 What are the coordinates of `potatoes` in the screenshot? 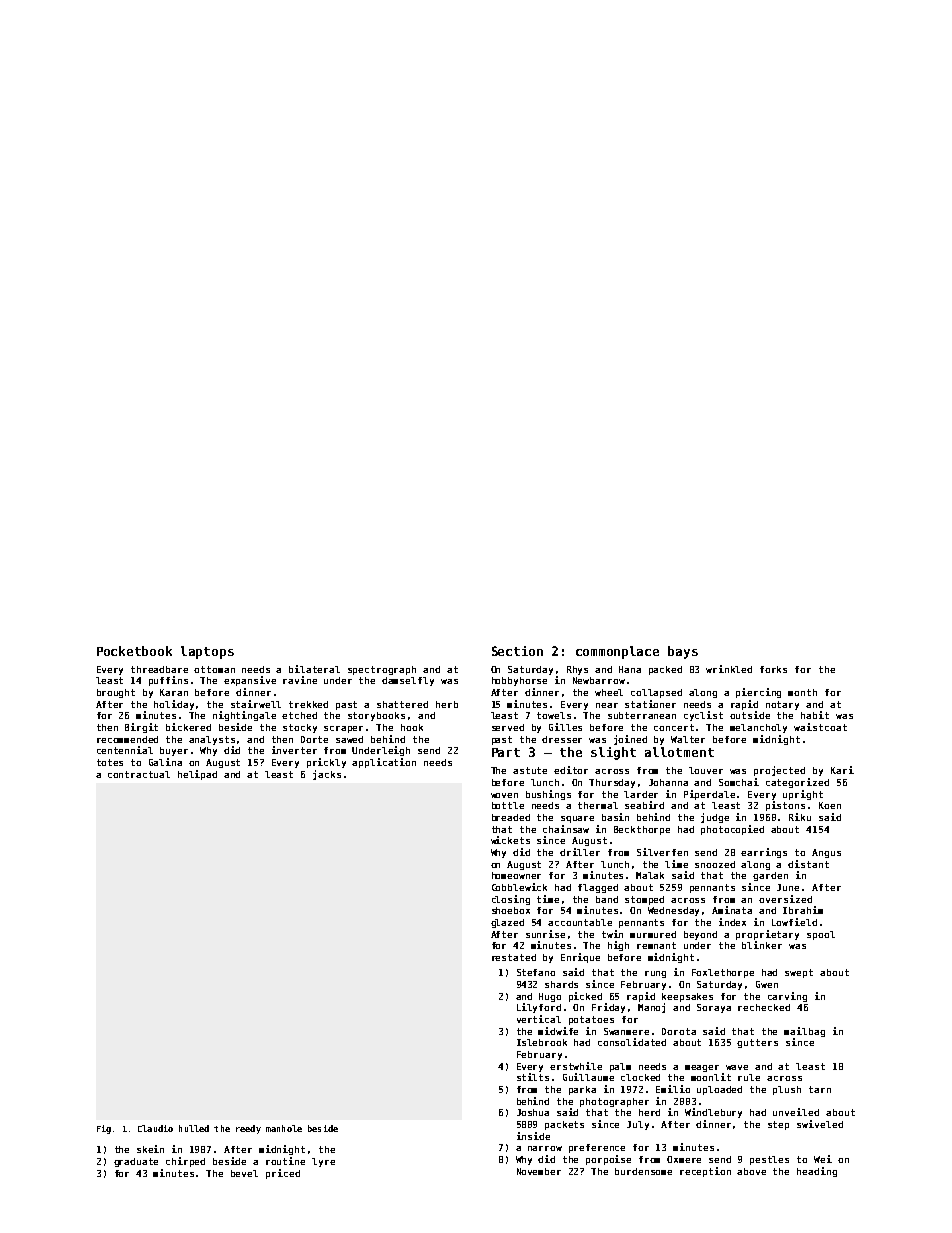 It's located at (591, 1020).
